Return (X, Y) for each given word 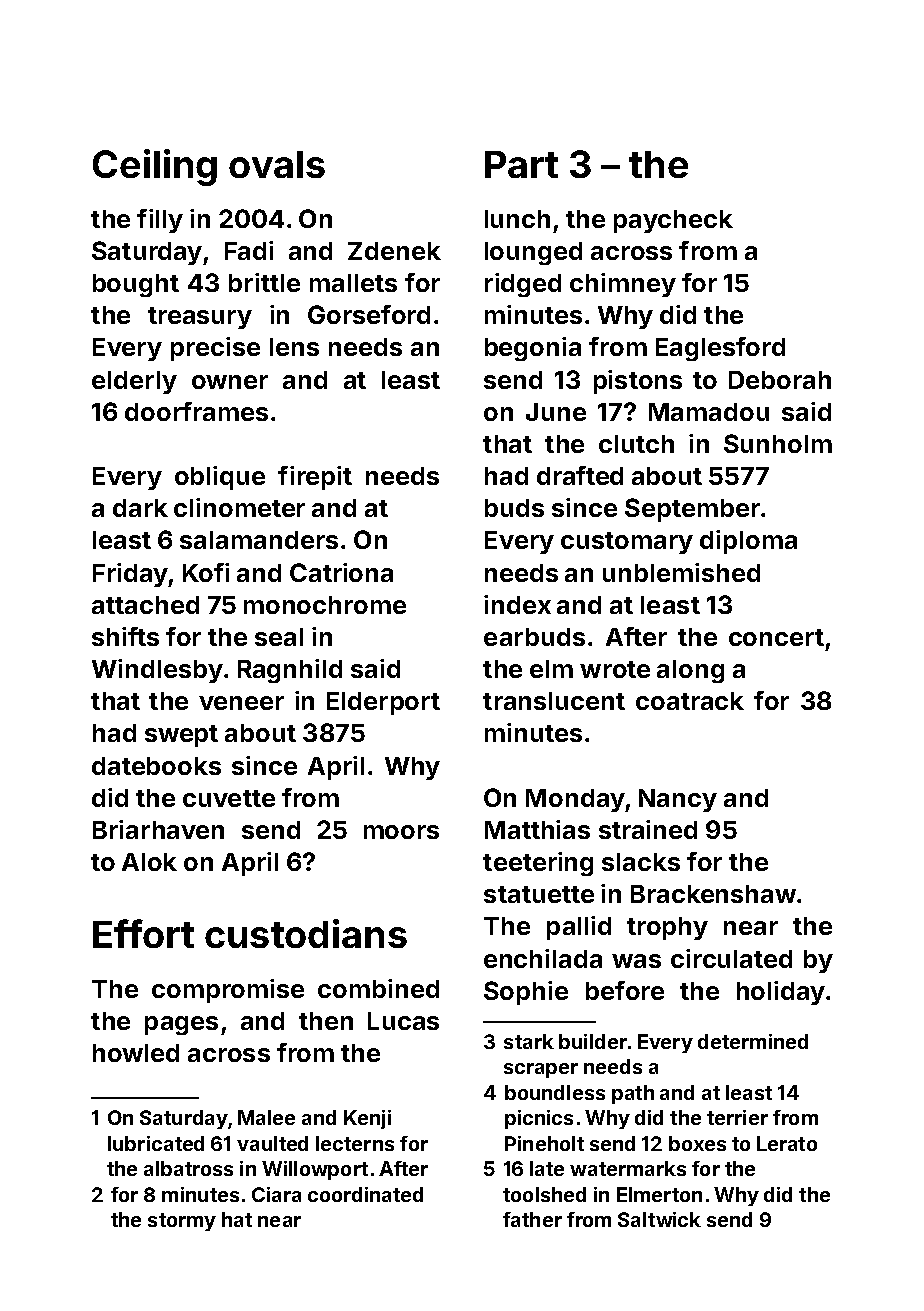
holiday (781, 993)
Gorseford (369, 314)
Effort (143, 933)
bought (136, 285)
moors (401, 832)
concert (776, 637)
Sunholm (778, 443)
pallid (579, 928)
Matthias (537, 829)
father (532, 1219)
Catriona (341, 572)
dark (140, 508)
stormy (182, 1222)
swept (181, 736)
